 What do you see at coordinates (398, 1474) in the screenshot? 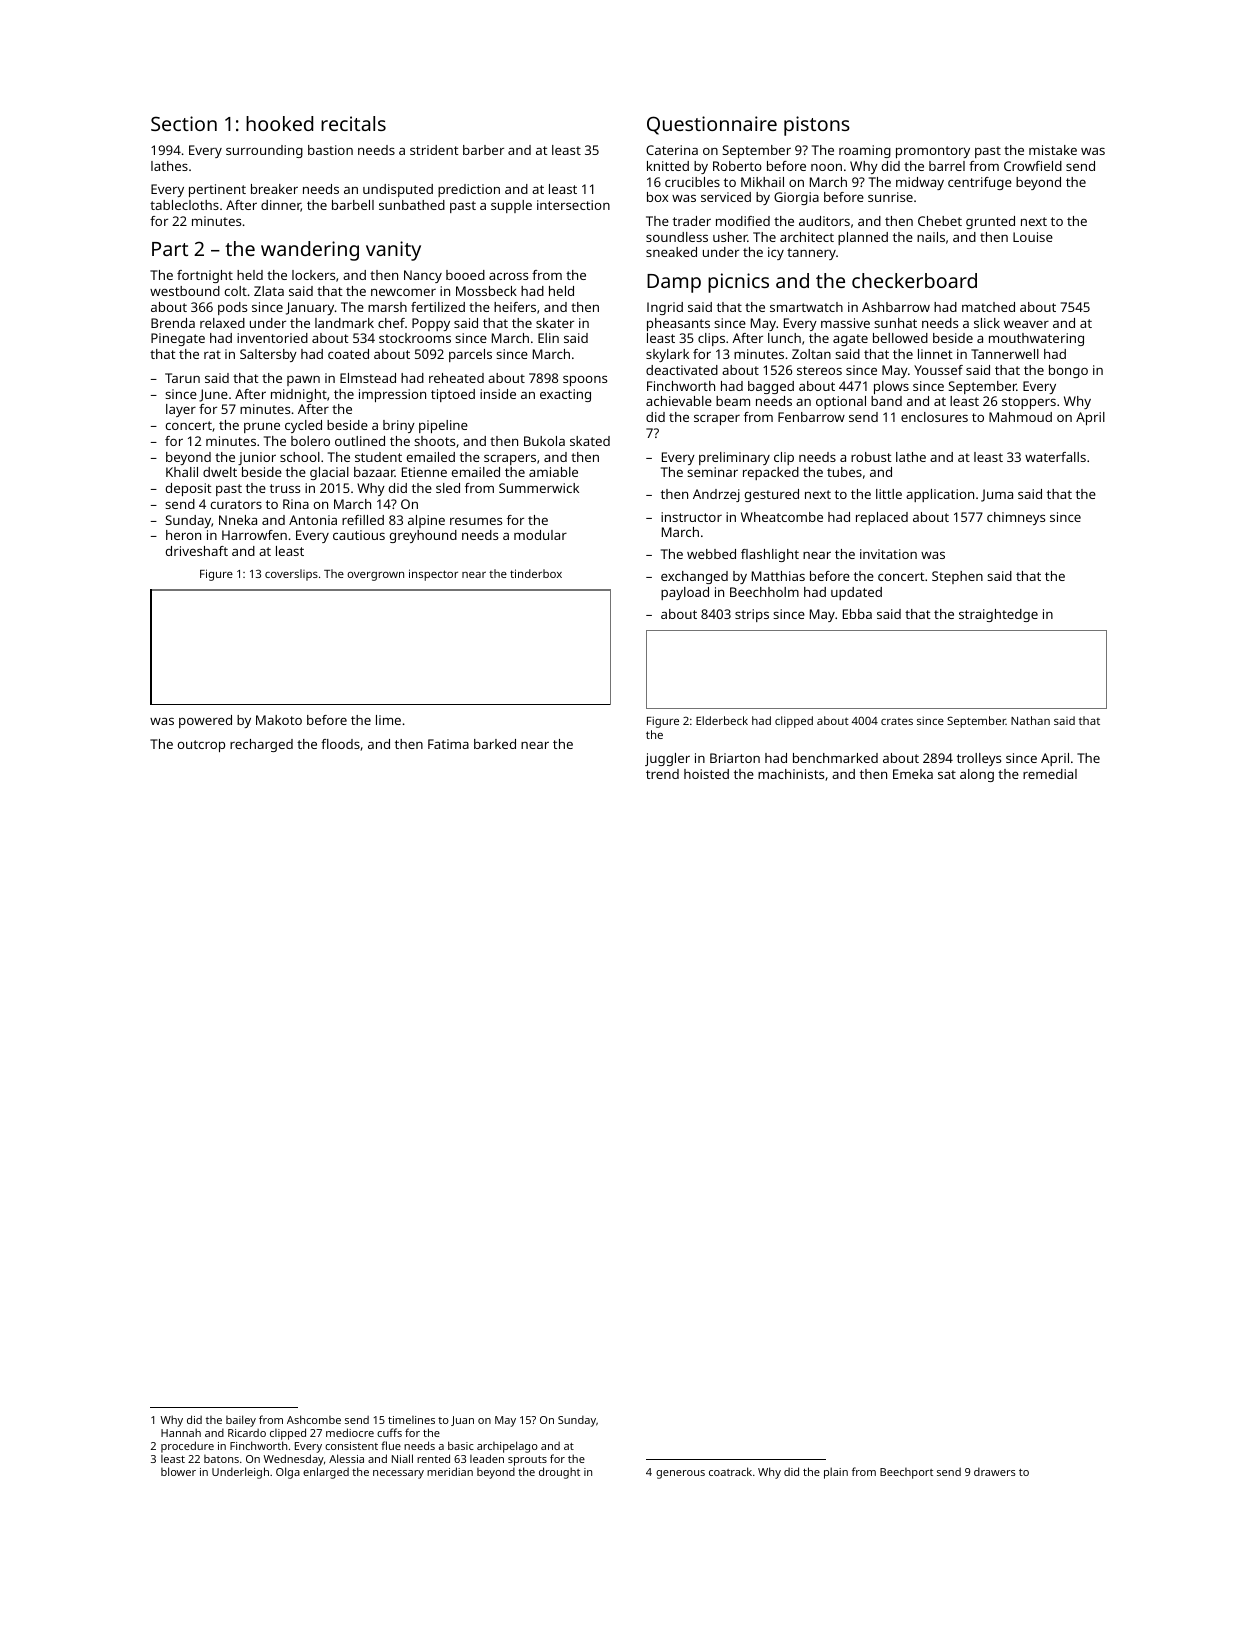
I see `necessary` at bounding box center [398, 1474].
